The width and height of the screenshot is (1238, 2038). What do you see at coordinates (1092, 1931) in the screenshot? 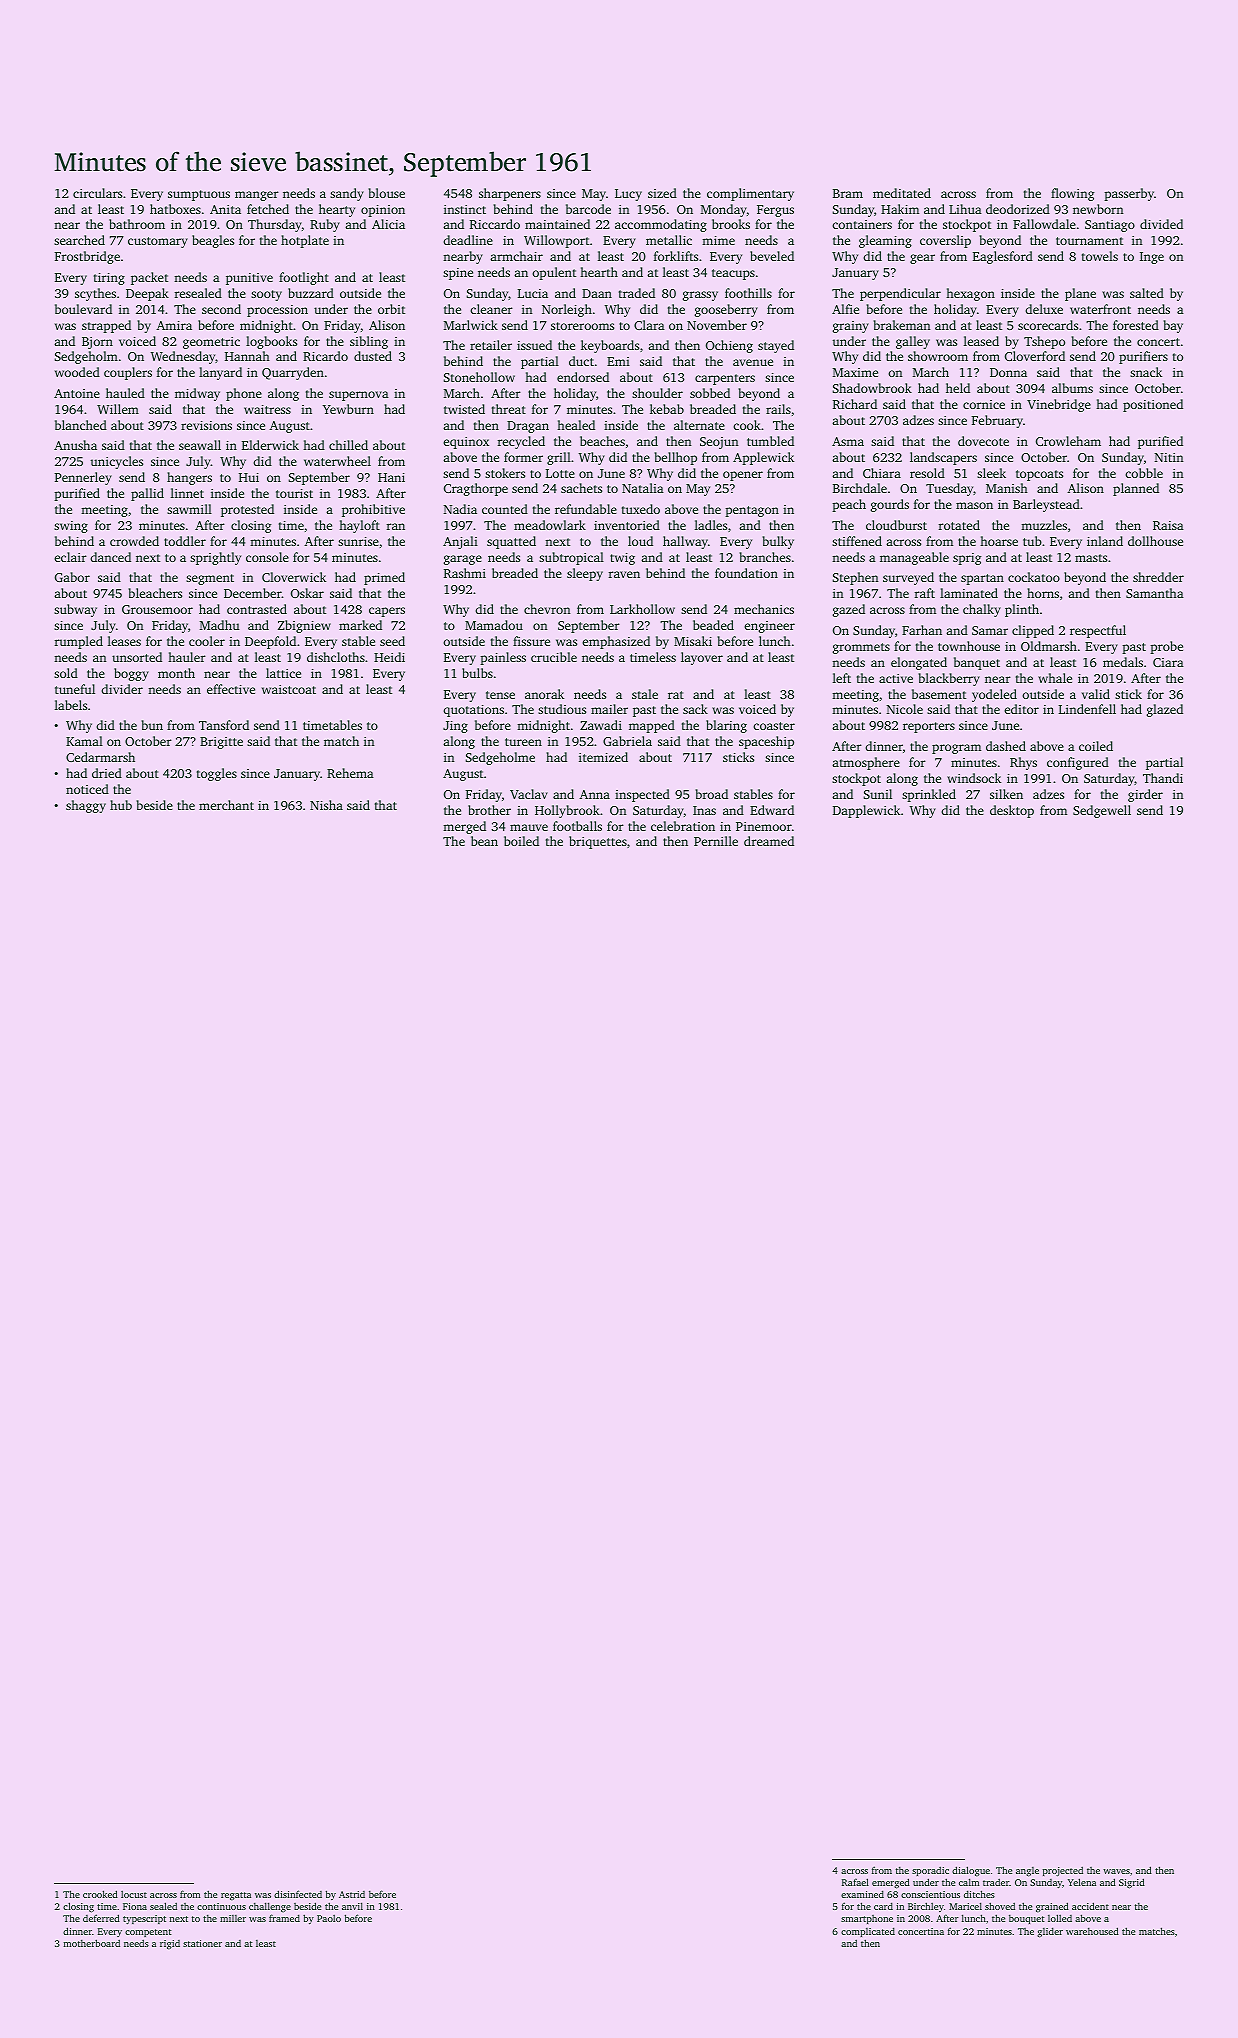
I see `warehoused` at bounding box center [1092, 1931].
